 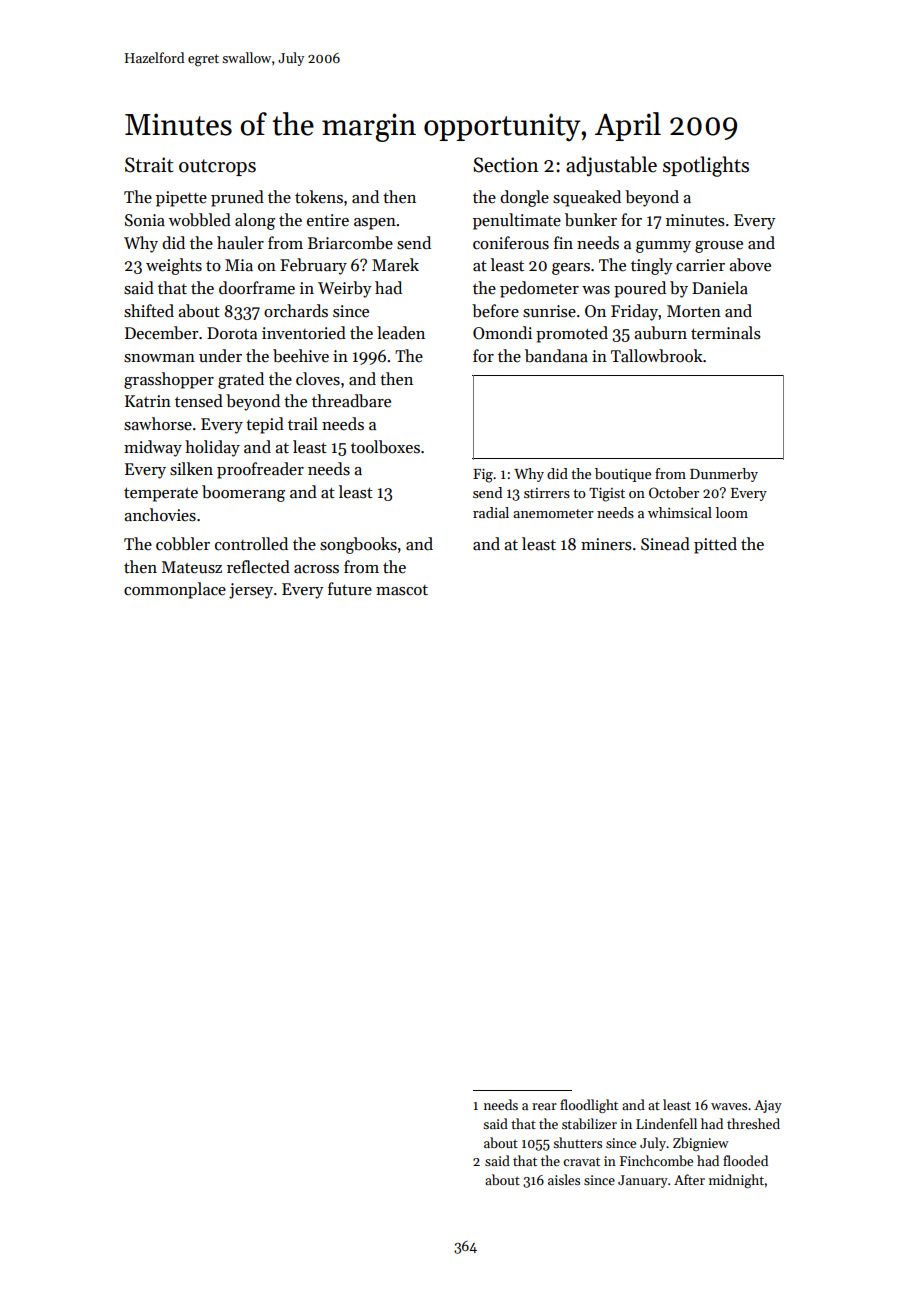 What do you see at coordinates (181, 199) in the document?
I see `pipette` at bounding box center [181, 199].
